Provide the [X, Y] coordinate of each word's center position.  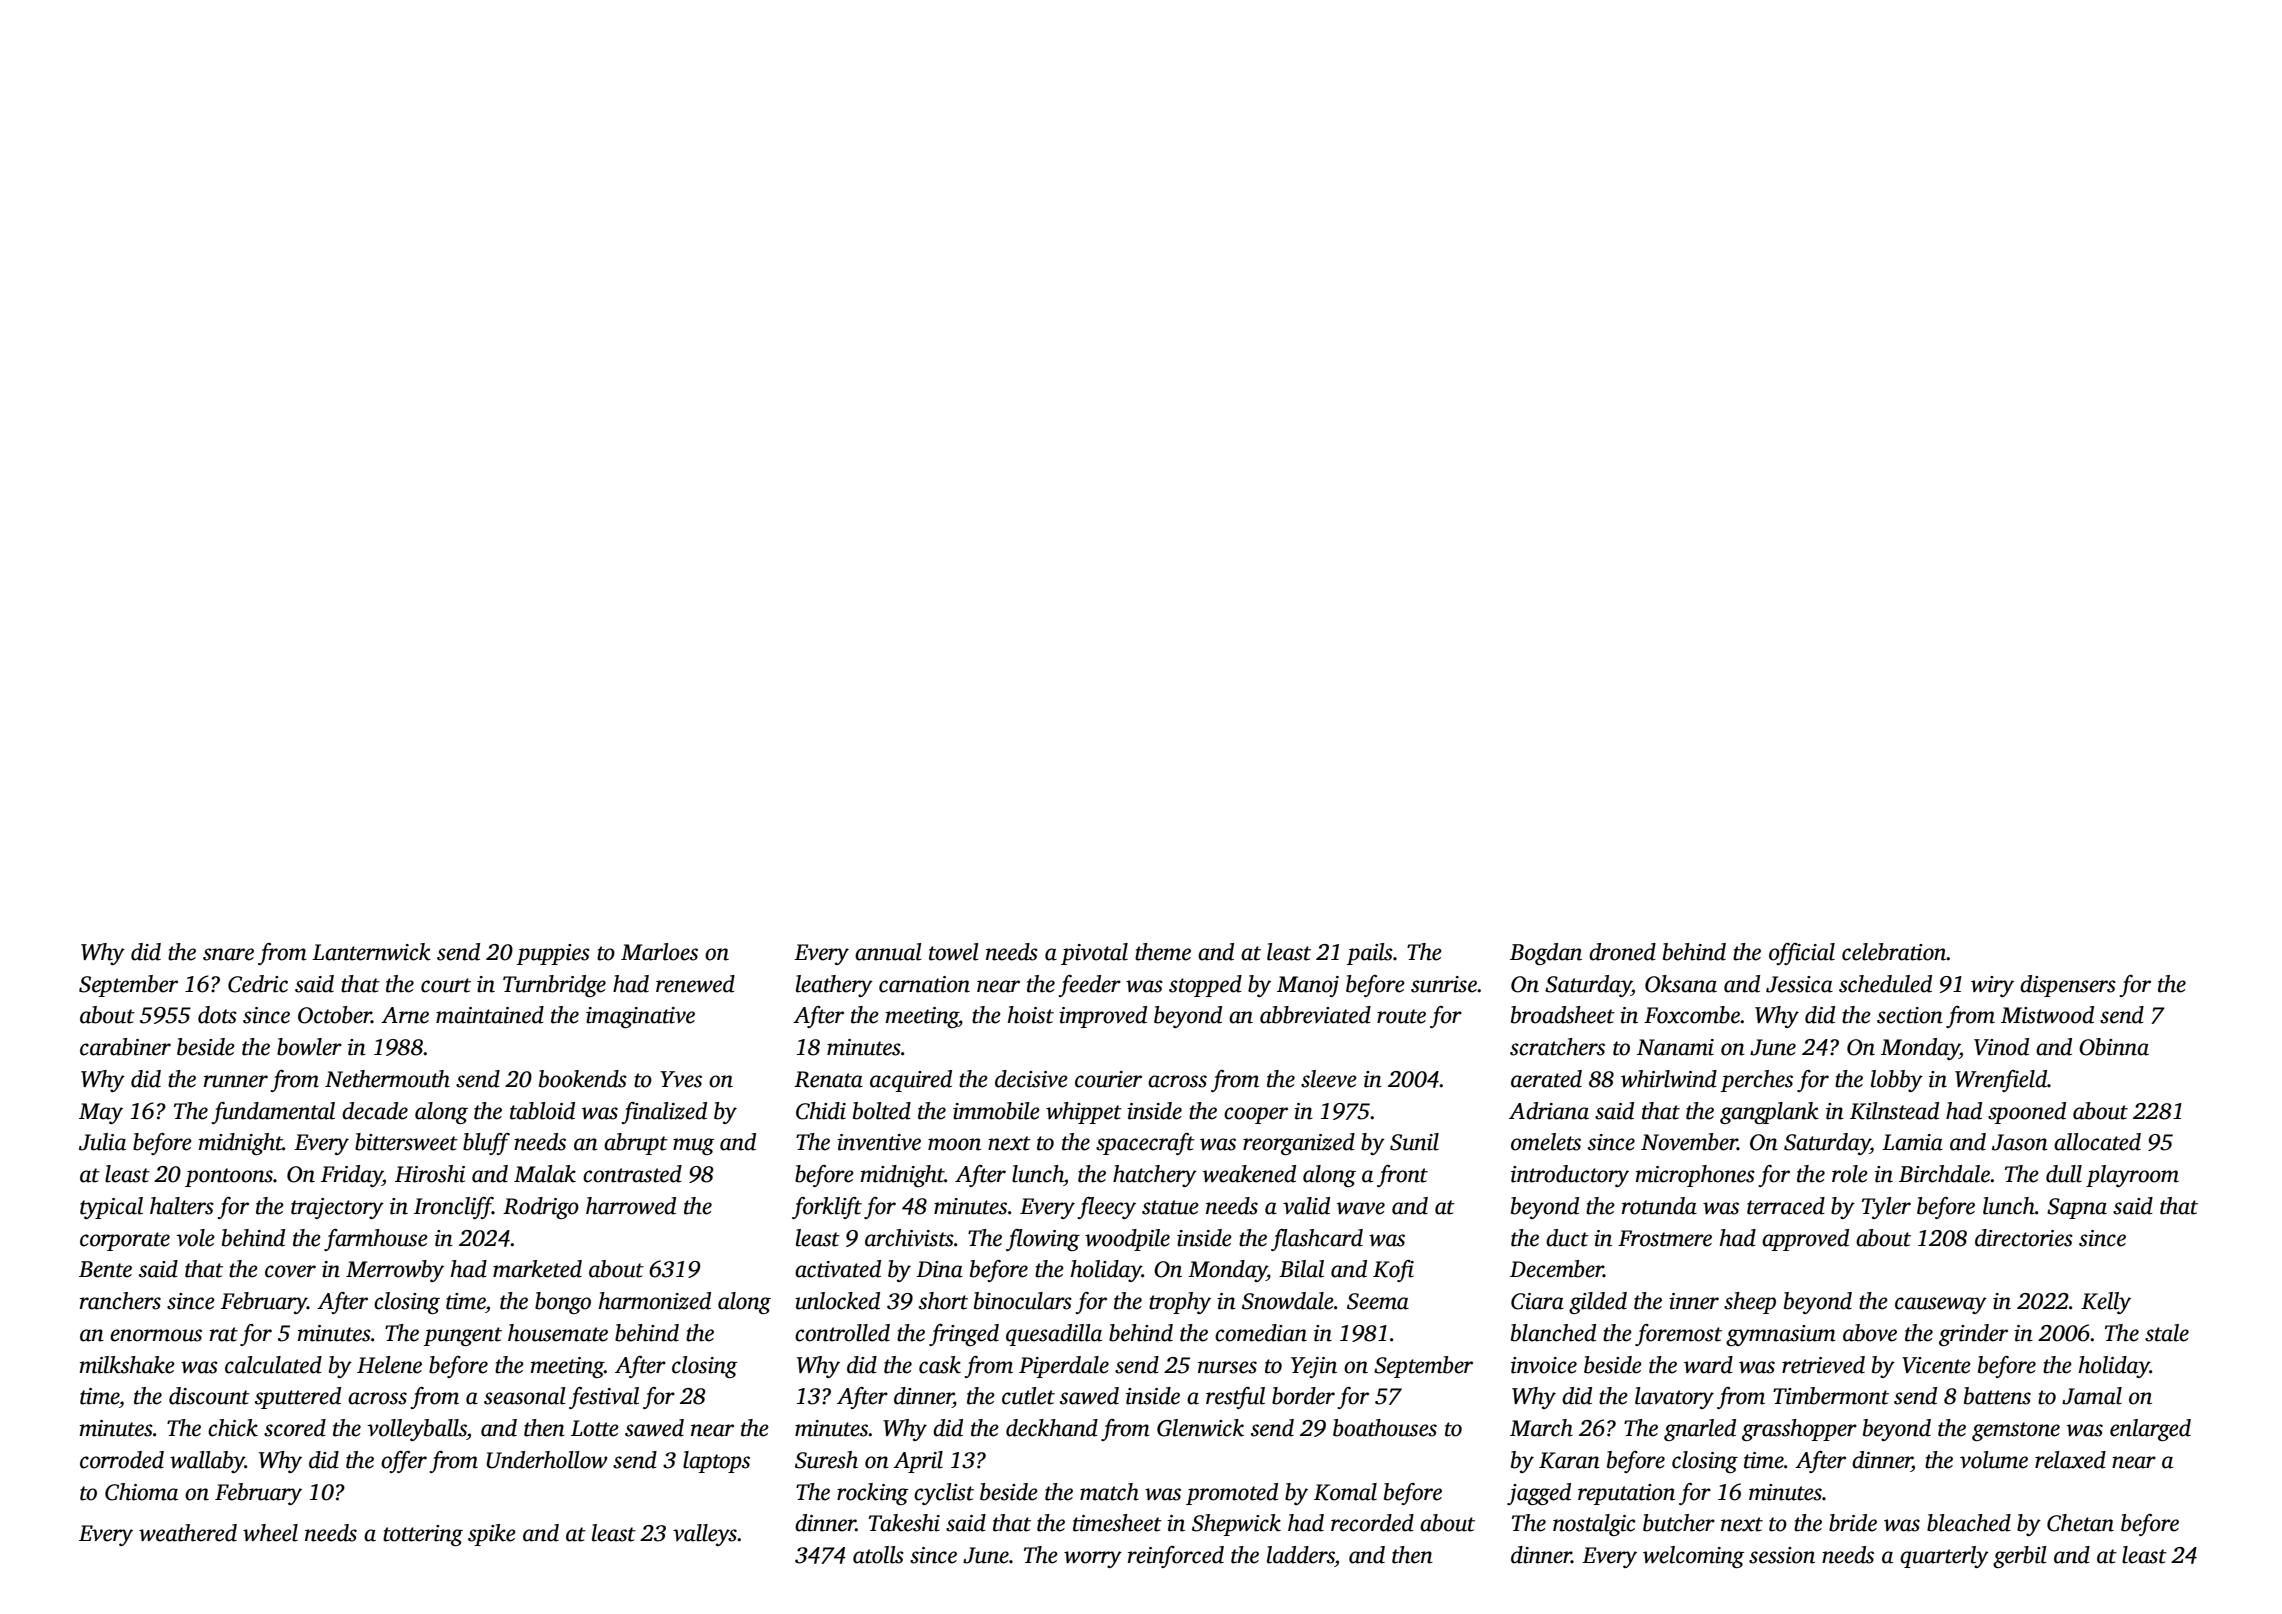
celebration [1894, 952]
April [918, 1462]
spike [492, 1535]
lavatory [1674, 1398]
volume [1994, 1460]
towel [954, 952]
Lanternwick [371, 952]
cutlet [1028, 1396]
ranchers [120, 1301]
